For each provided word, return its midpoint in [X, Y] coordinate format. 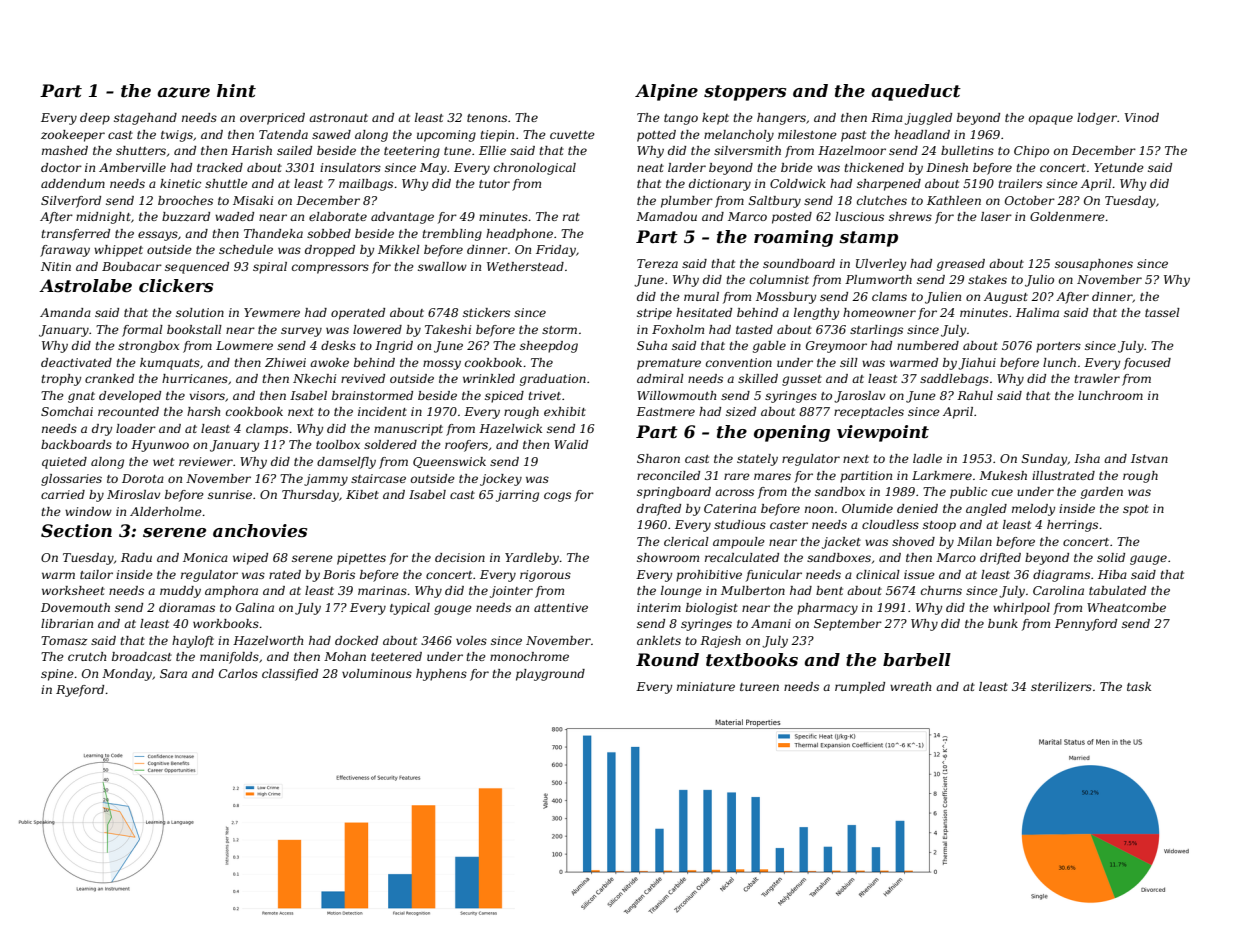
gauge [1148, 560]
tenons [487, 118]
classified [290, 675]
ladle [927, 458]
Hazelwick [510, 428]
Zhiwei [285, 362]
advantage [402, 218]
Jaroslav [859, 397]
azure [183, 92]
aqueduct [916, 92]
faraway [65, 251]
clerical [686, 541]
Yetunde [1119, 167]
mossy [442, 365]
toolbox [338, 444]
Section [76, 531]
